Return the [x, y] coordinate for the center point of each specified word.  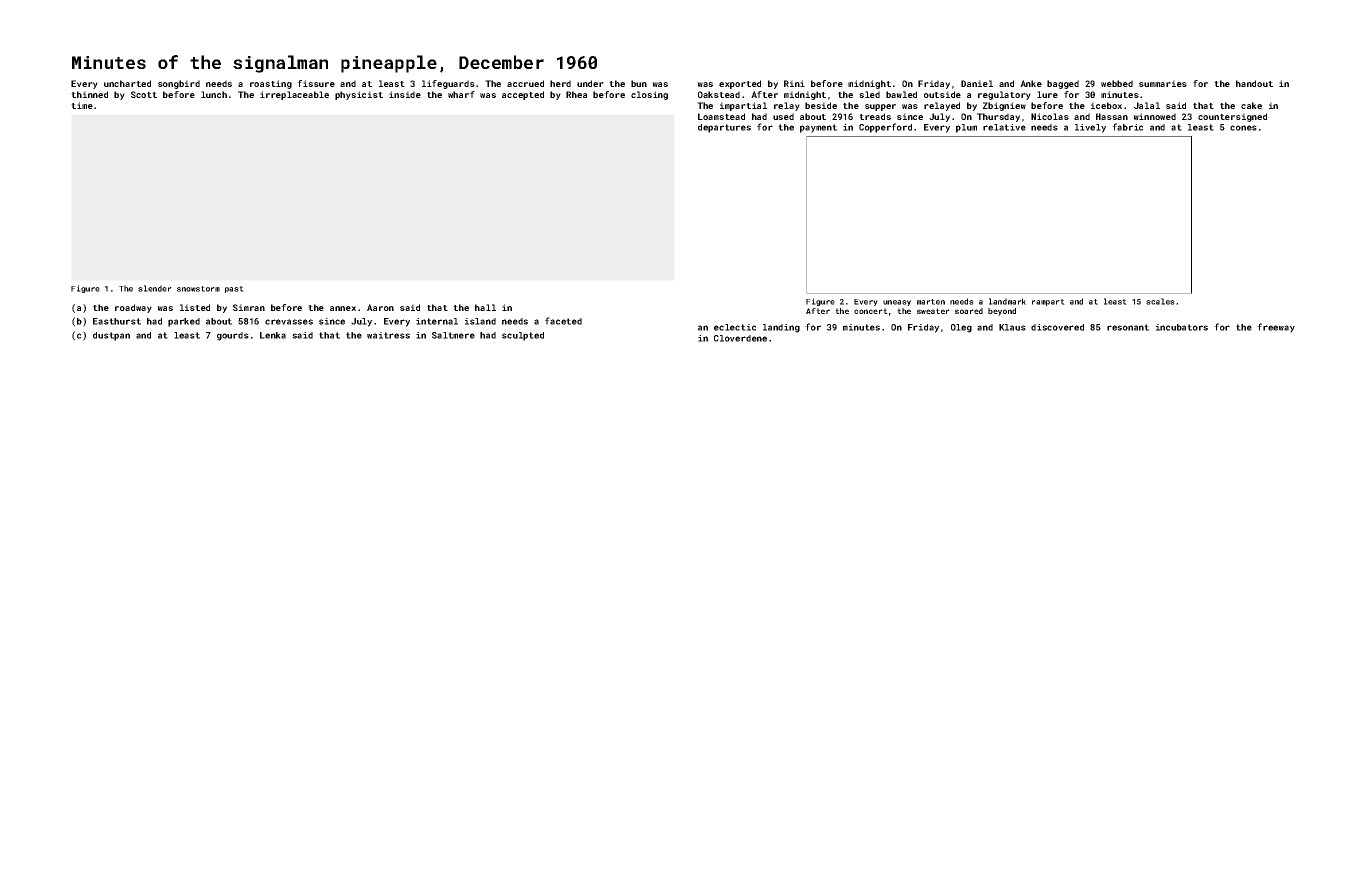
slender [155, 288]
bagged [1063, 84]
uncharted [127, 83]
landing [781, 328]
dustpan [111, 336]
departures [724, 128]
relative [1004, 127]
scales [1160, 301]
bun [639, 83]
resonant [1128, 327]
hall [485, 307]
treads [875, 116]
